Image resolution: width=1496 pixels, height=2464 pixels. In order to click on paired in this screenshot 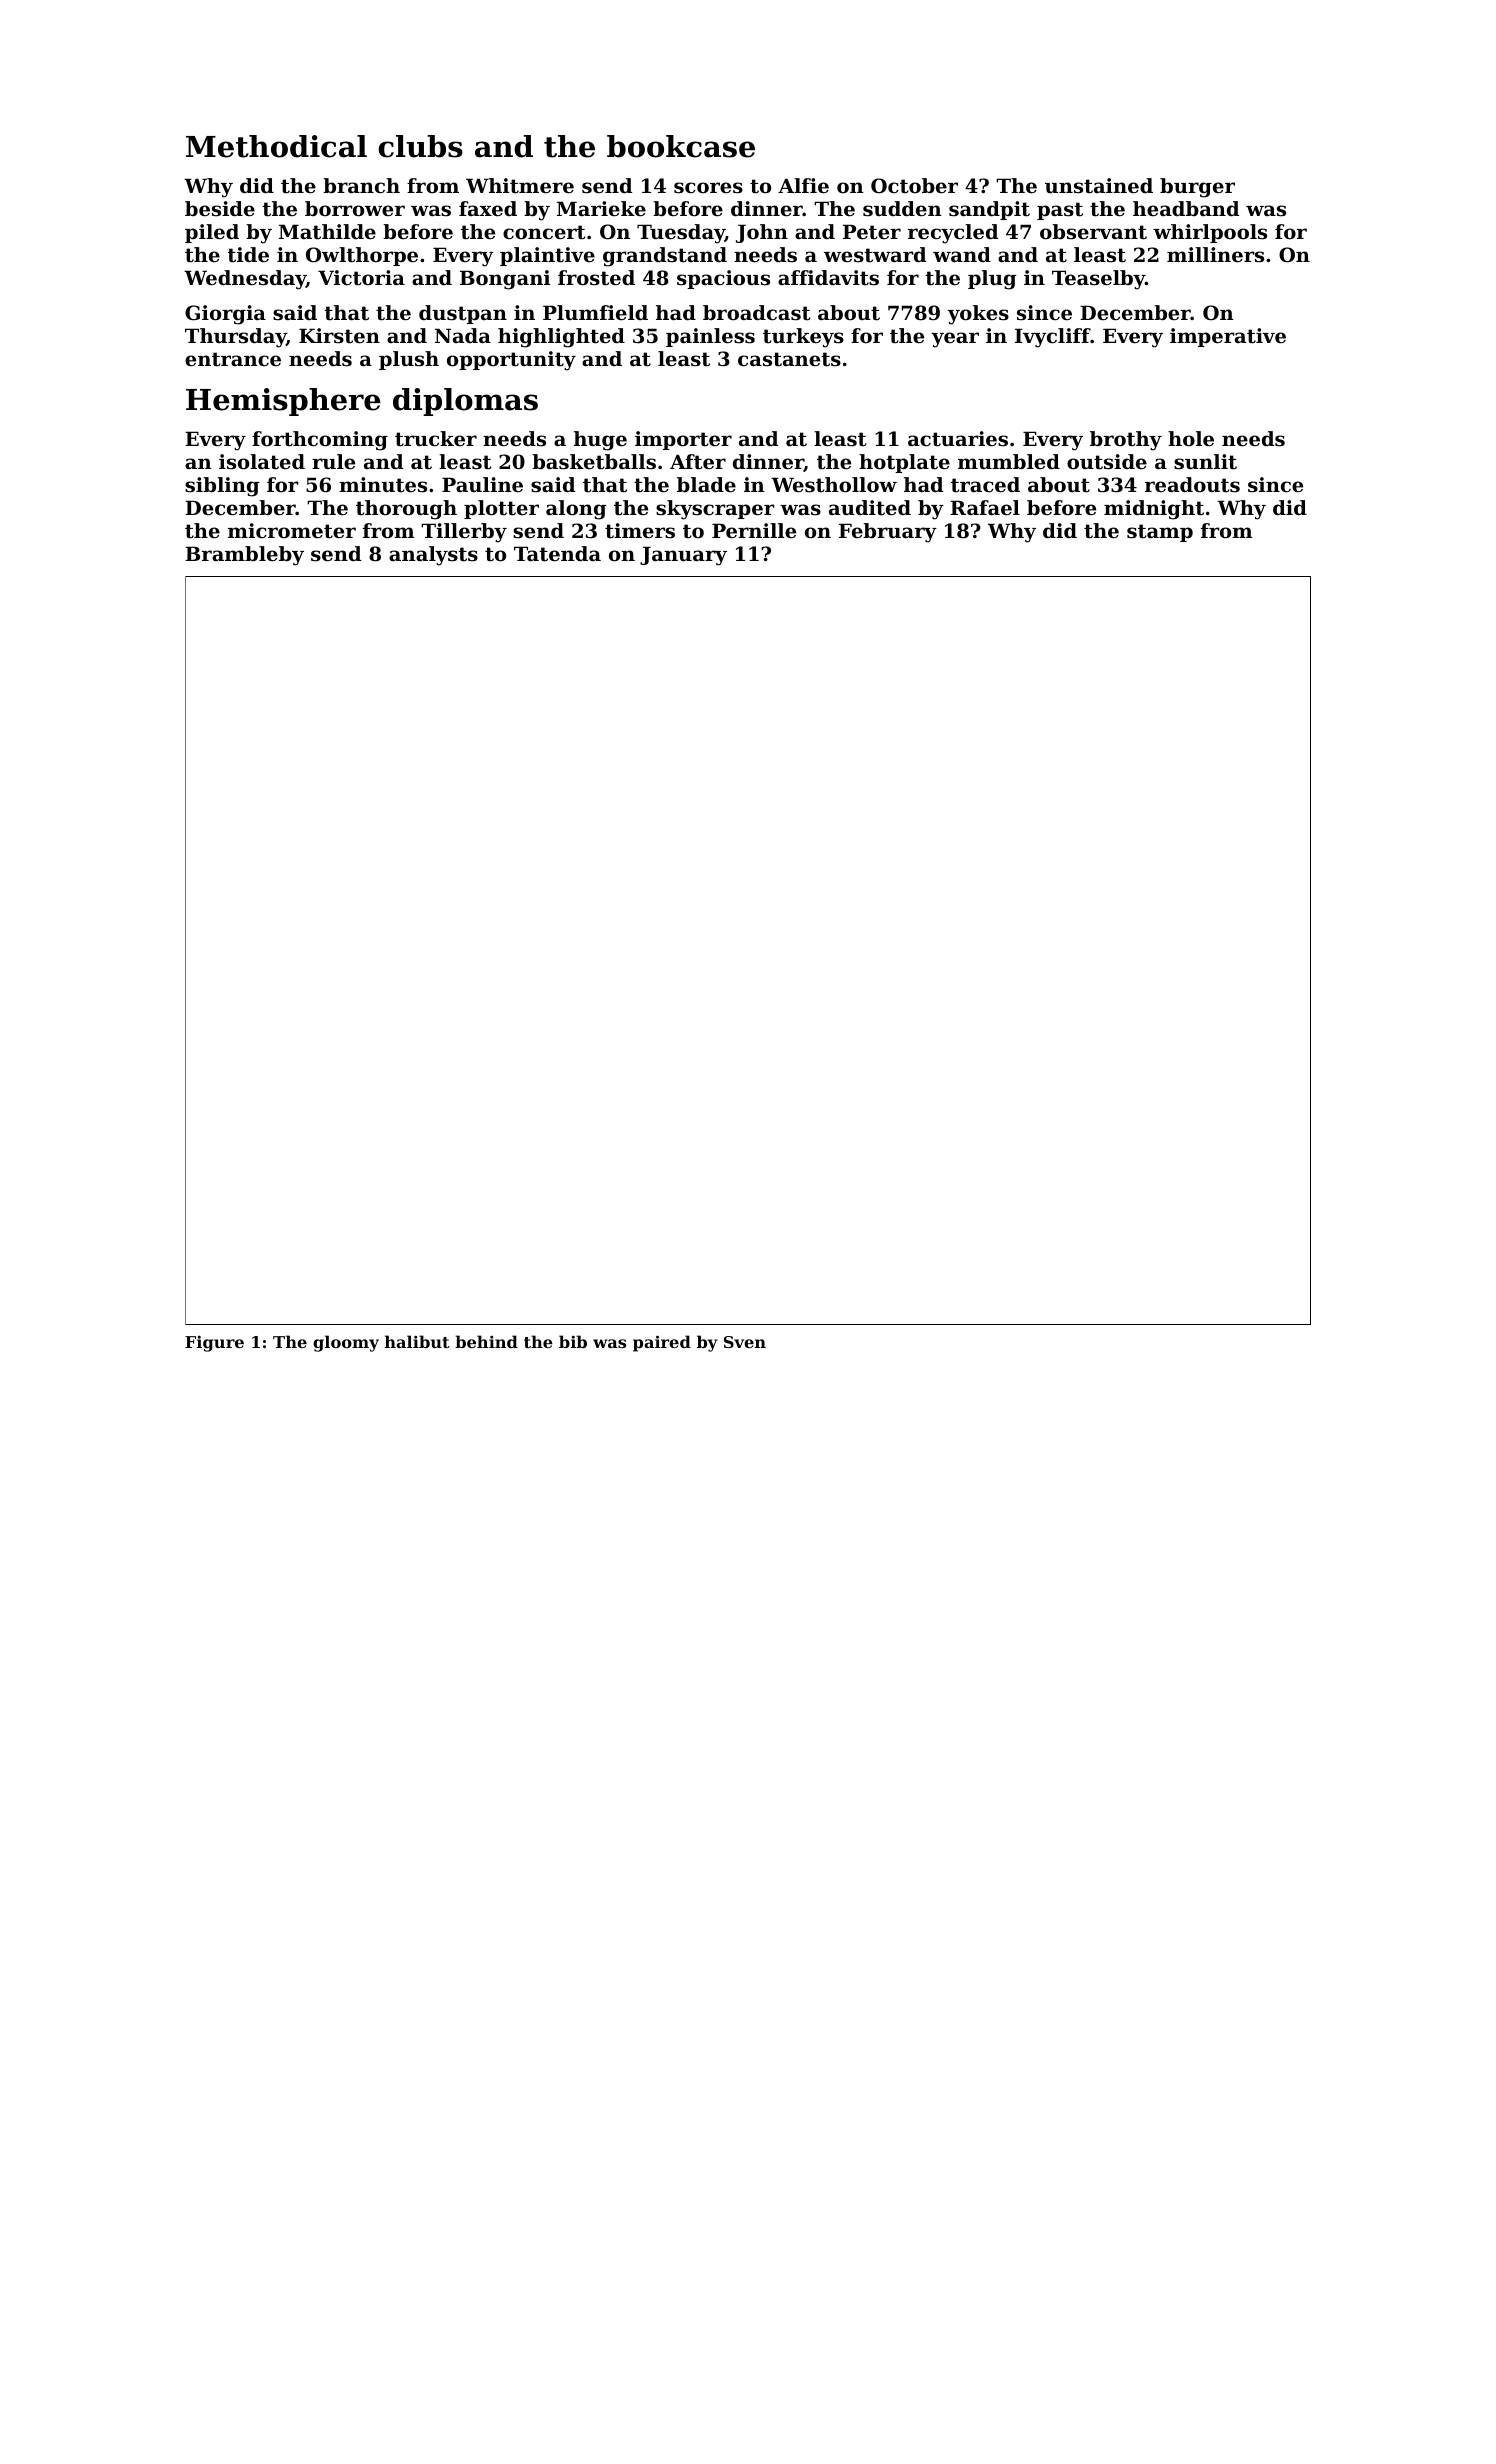, I will do `click(662, 1343)`.
